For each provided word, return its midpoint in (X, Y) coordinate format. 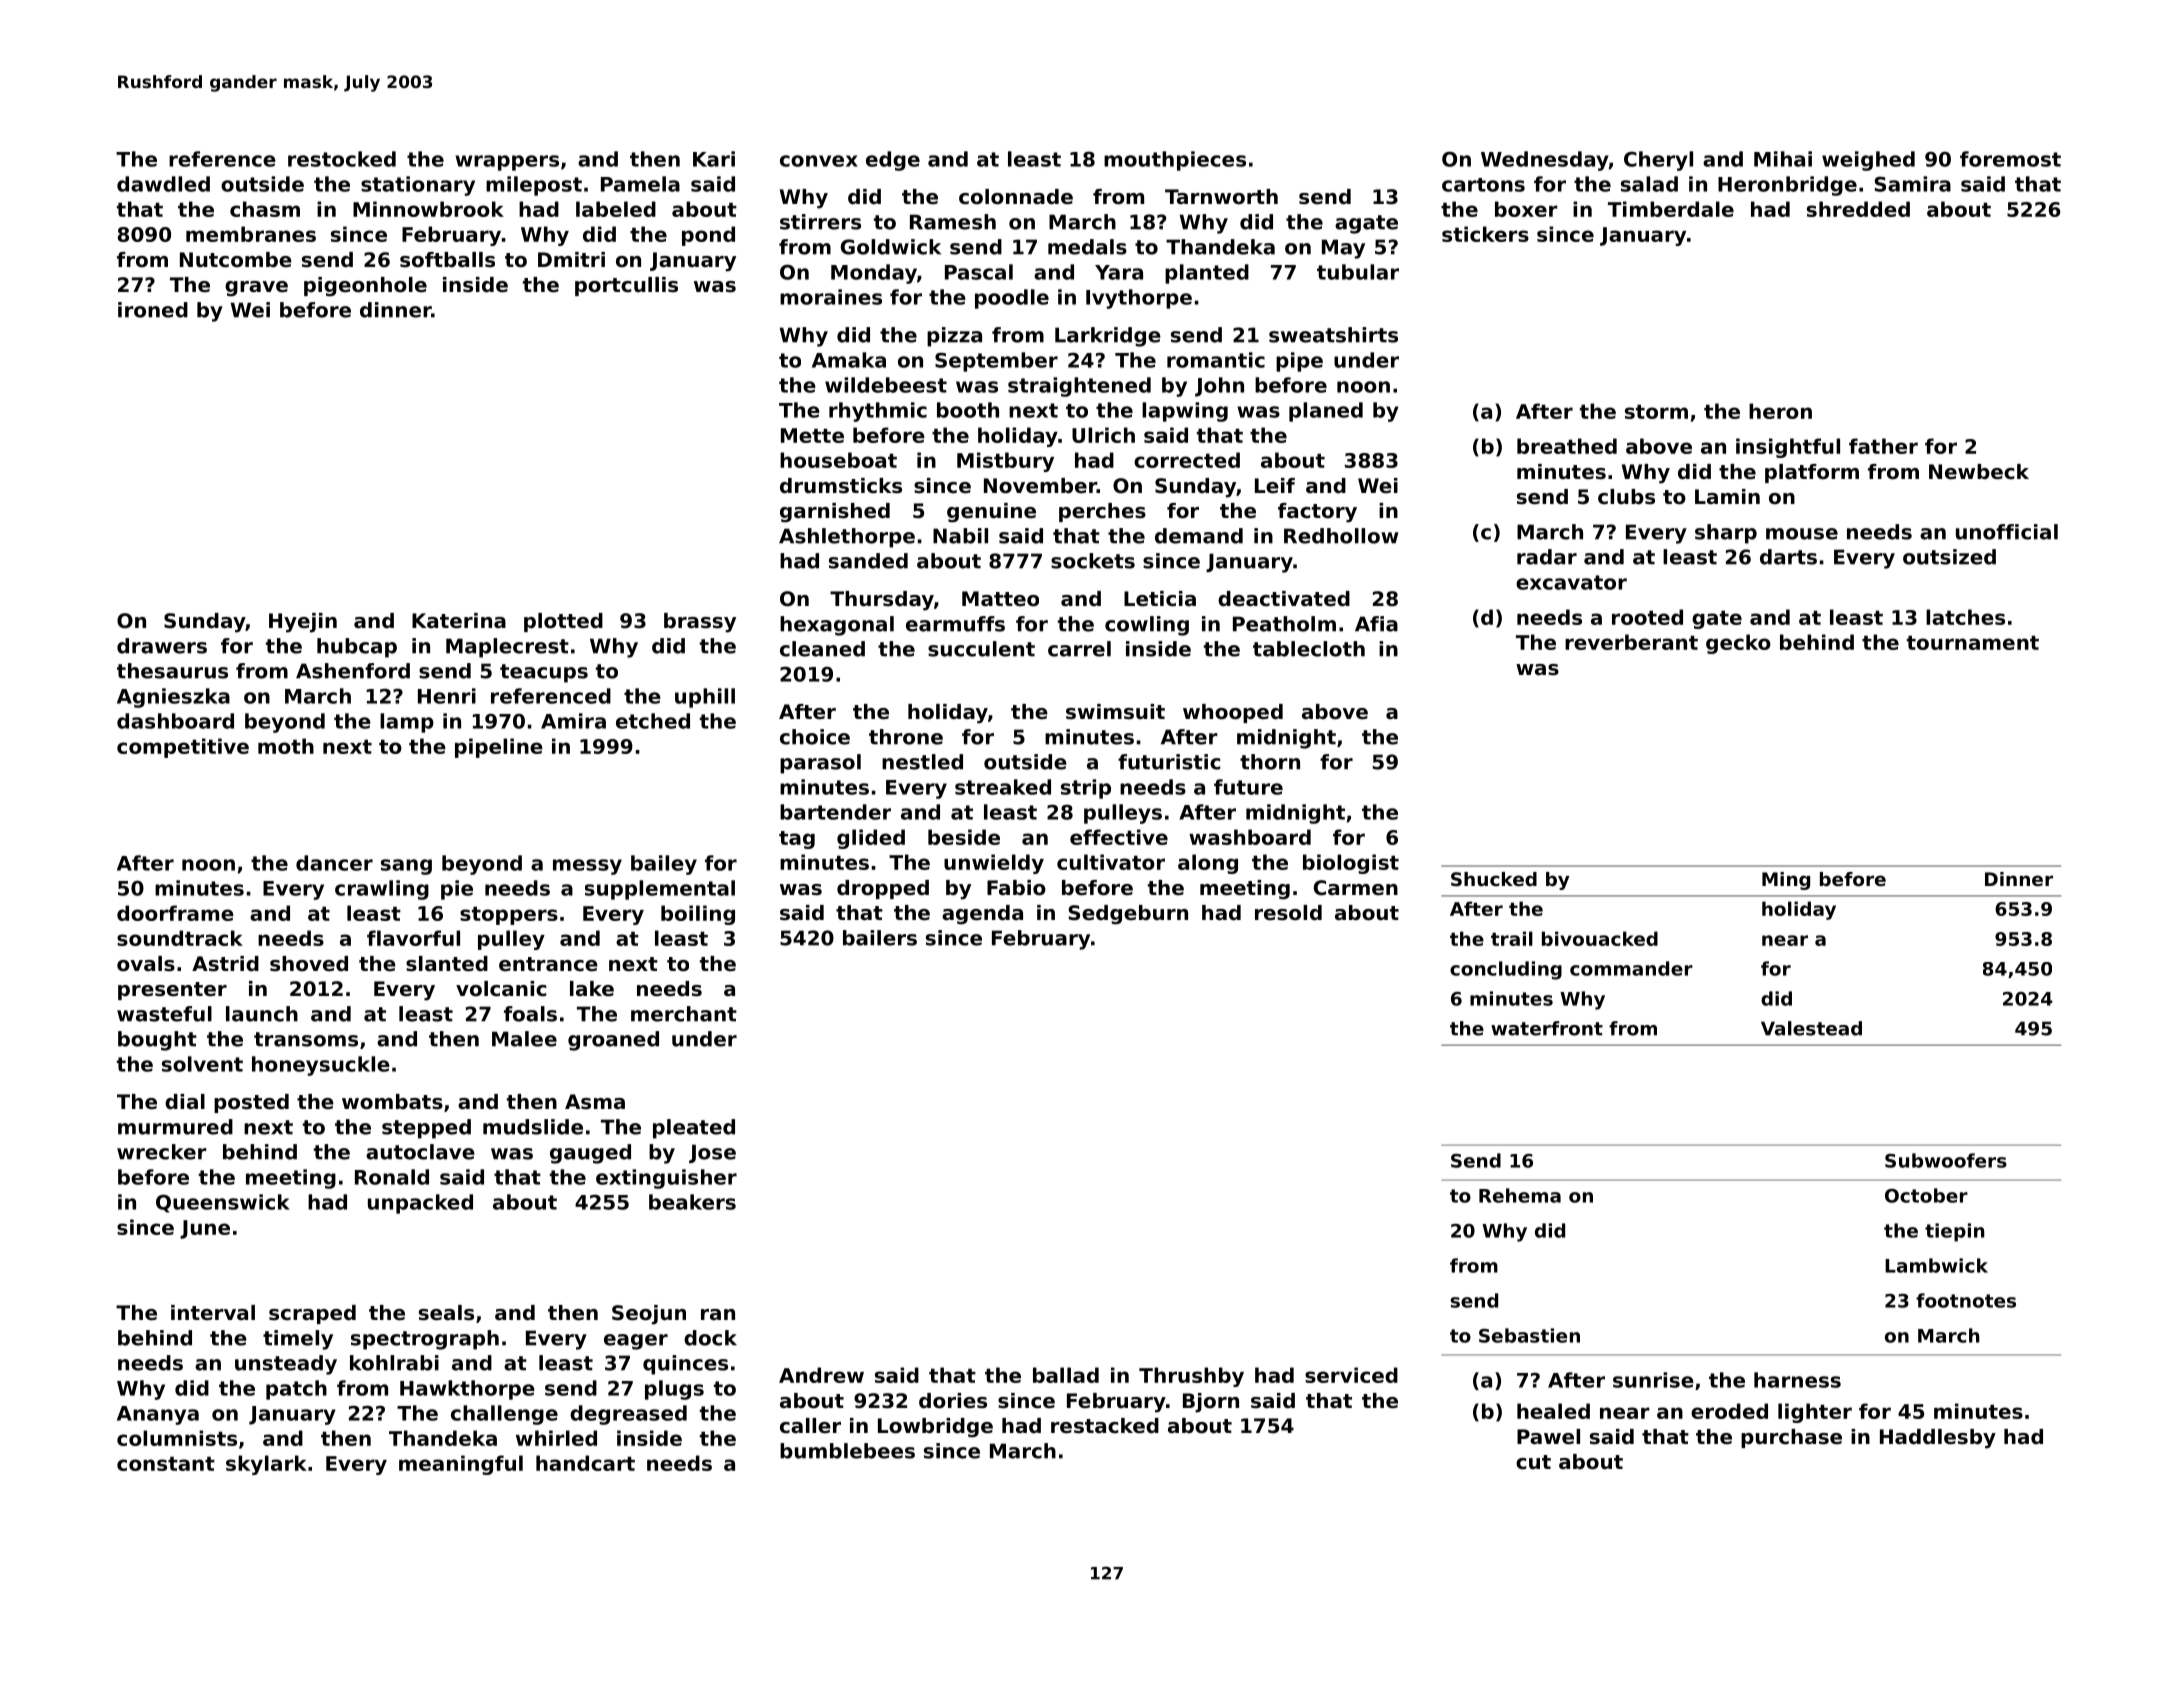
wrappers (507, 163)
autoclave (420, 1152)
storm (1656, 411)
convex (819, 161)
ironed (153, 310)
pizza (954, 337)
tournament (1973, 642)
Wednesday (1545, 161)
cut (1533, 1462)
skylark (266, 1465)
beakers (692, 1202)
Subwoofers (1946, 1160)
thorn (1270, 762)
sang (406, 867)
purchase (1791, 1438)
